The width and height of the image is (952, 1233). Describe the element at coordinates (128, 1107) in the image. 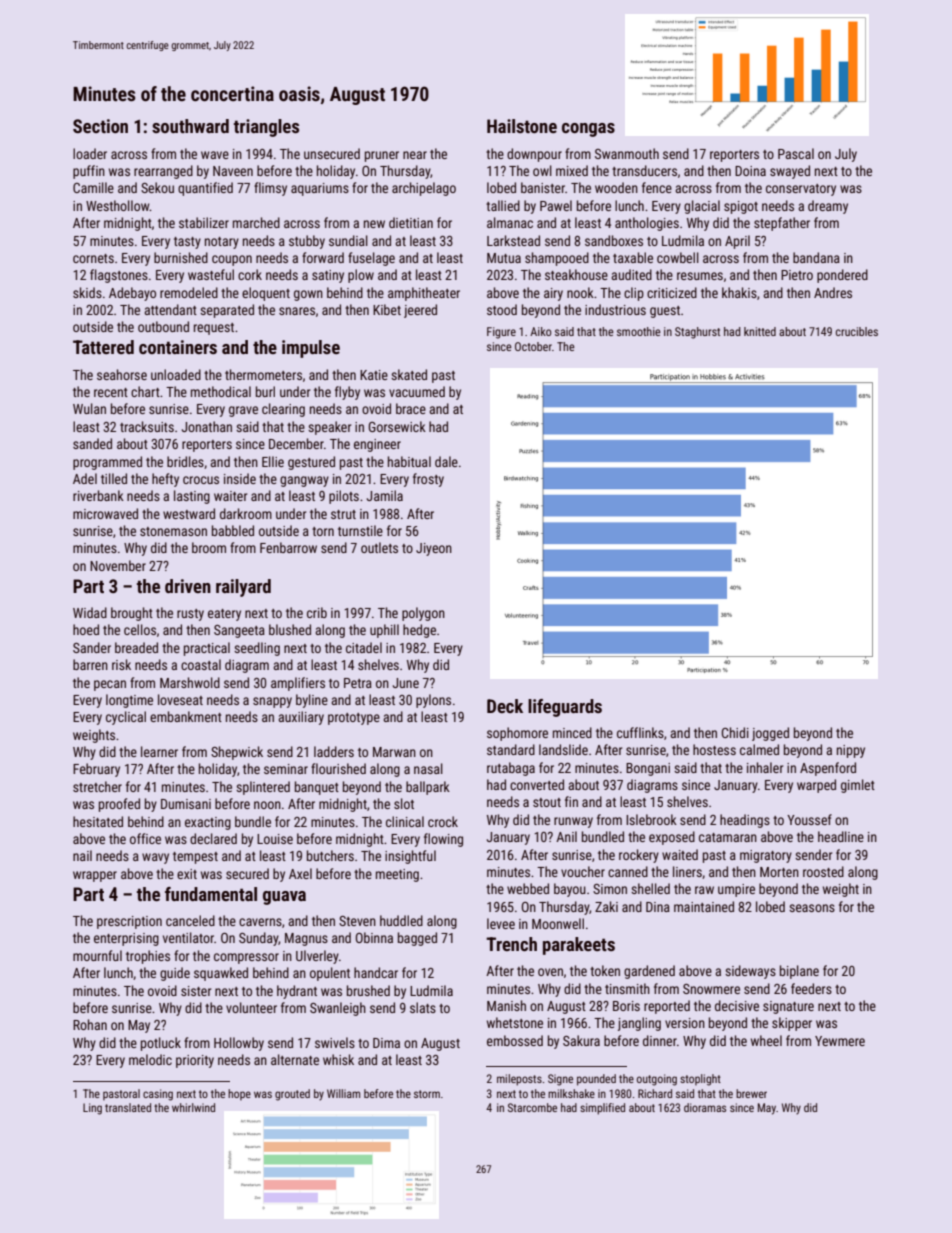

I see `translated` at that location.
